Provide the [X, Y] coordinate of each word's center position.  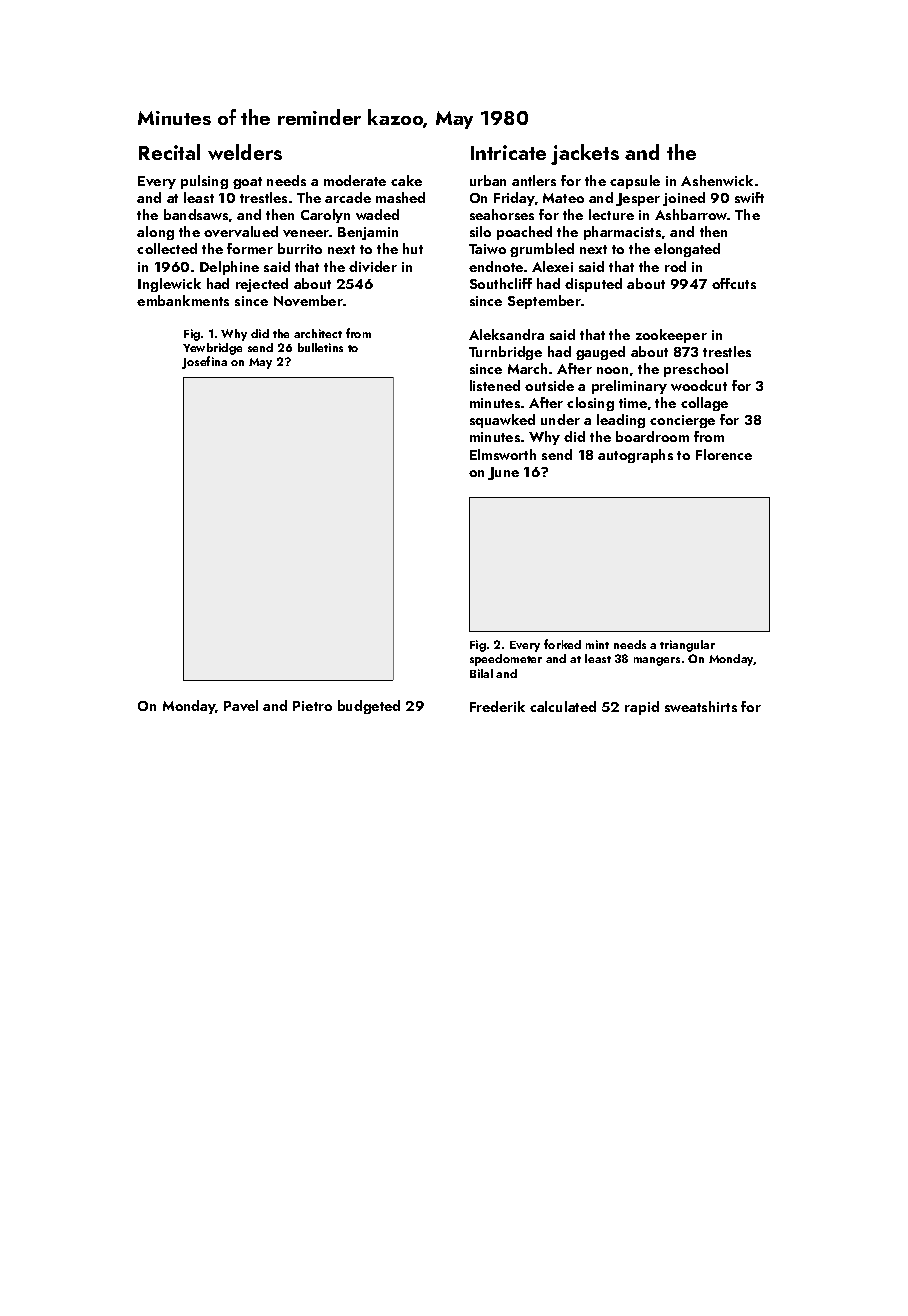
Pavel [241, 705]
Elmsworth [503, 454]
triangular [687, 646]
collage [704, 404]
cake [406, 180]
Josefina [204, 362]
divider [373, 266]
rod [675, 266]
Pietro [312, 706]
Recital [169, 152]
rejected [262, 285]
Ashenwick [717, 180]
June [503, 473]
